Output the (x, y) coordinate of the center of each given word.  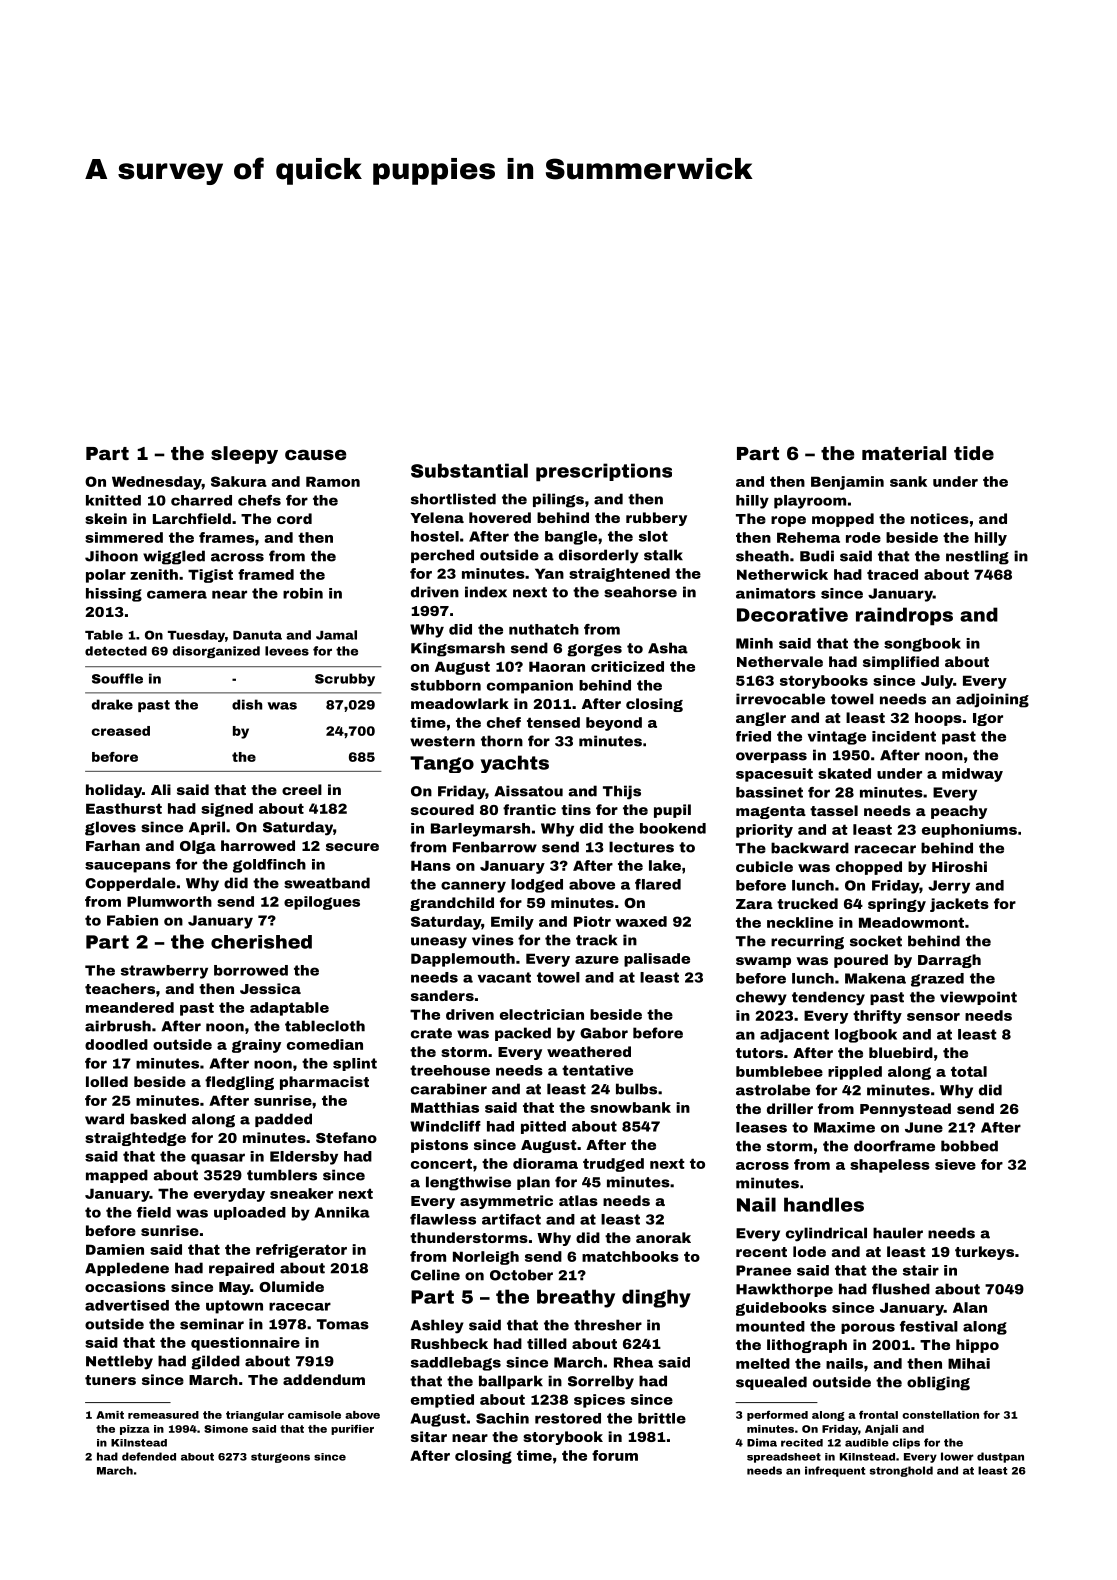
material (904, 453)
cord (294, 518)
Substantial (469, 470)
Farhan (113, 845)
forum (615, 1455)
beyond (614, 724)
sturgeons (280, 1458)
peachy (959, 812)
